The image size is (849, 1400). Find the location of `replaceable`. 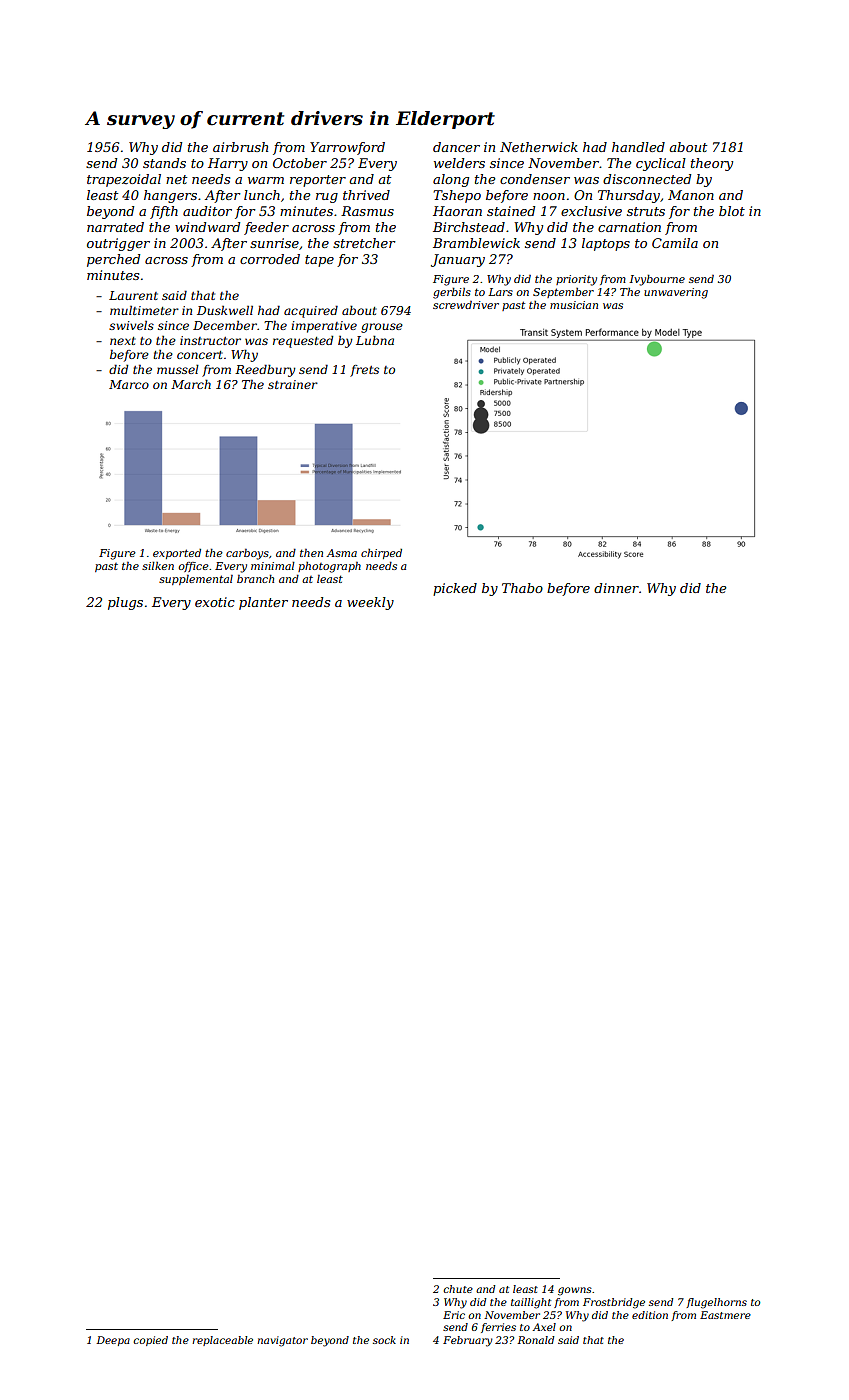

replaceable is located at coordinates (222, 1341).
